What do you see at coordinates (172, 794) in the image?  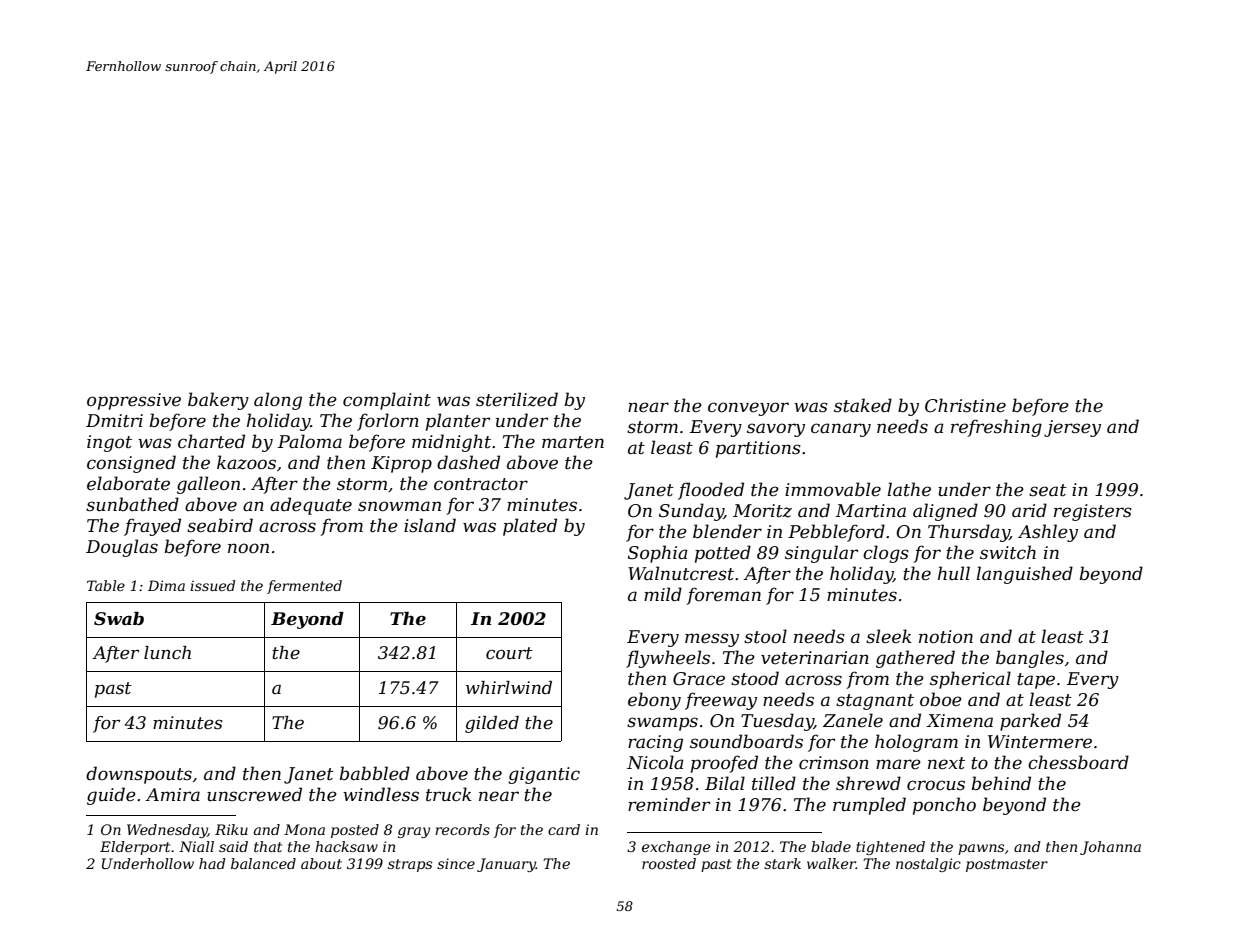 I see `Amira` at bounding box center [172, 794].
